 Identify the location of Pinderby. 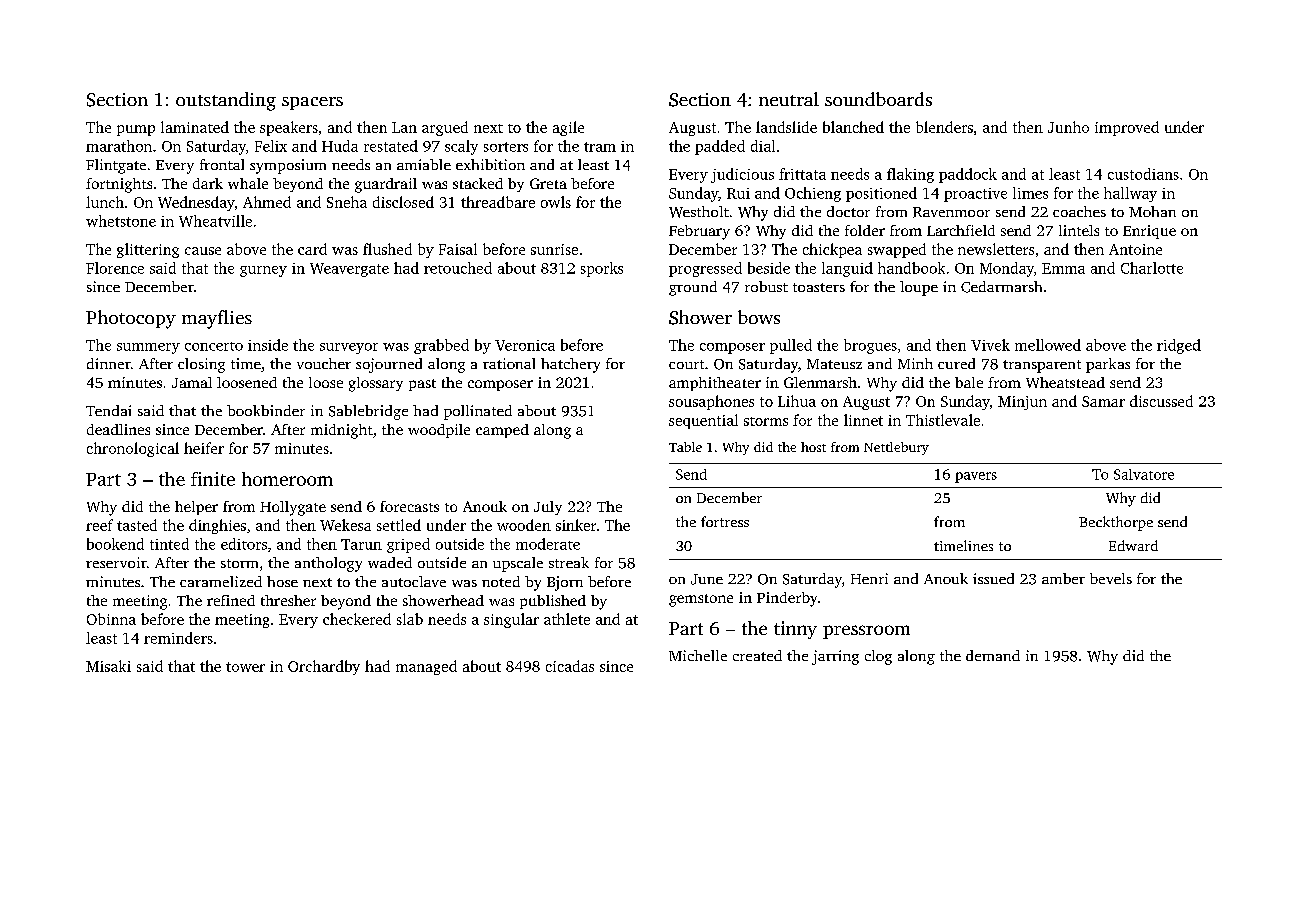
(787, 599).
